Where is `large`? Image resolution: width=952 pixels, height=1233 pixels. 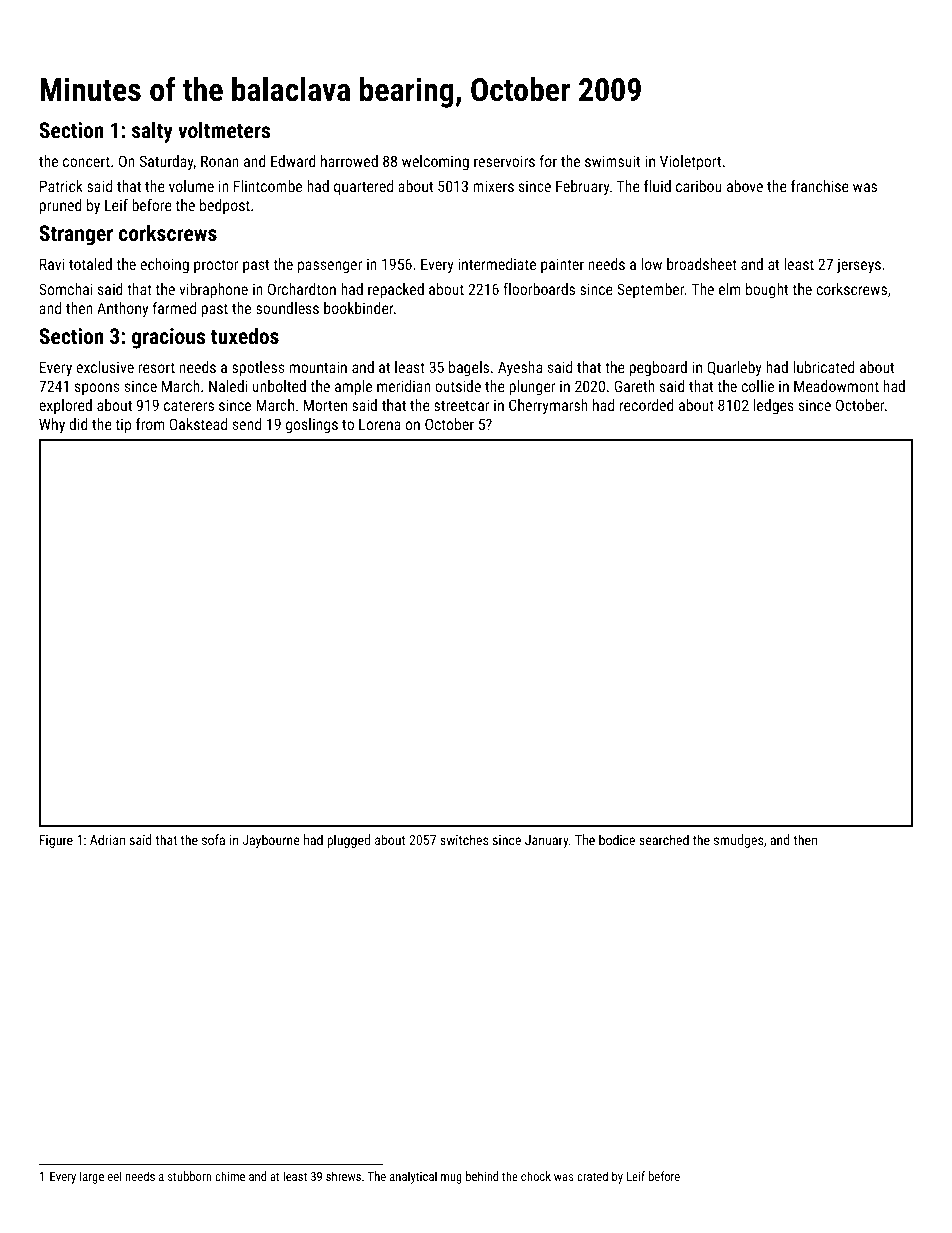
large is located at coordinates (92, 1177).
